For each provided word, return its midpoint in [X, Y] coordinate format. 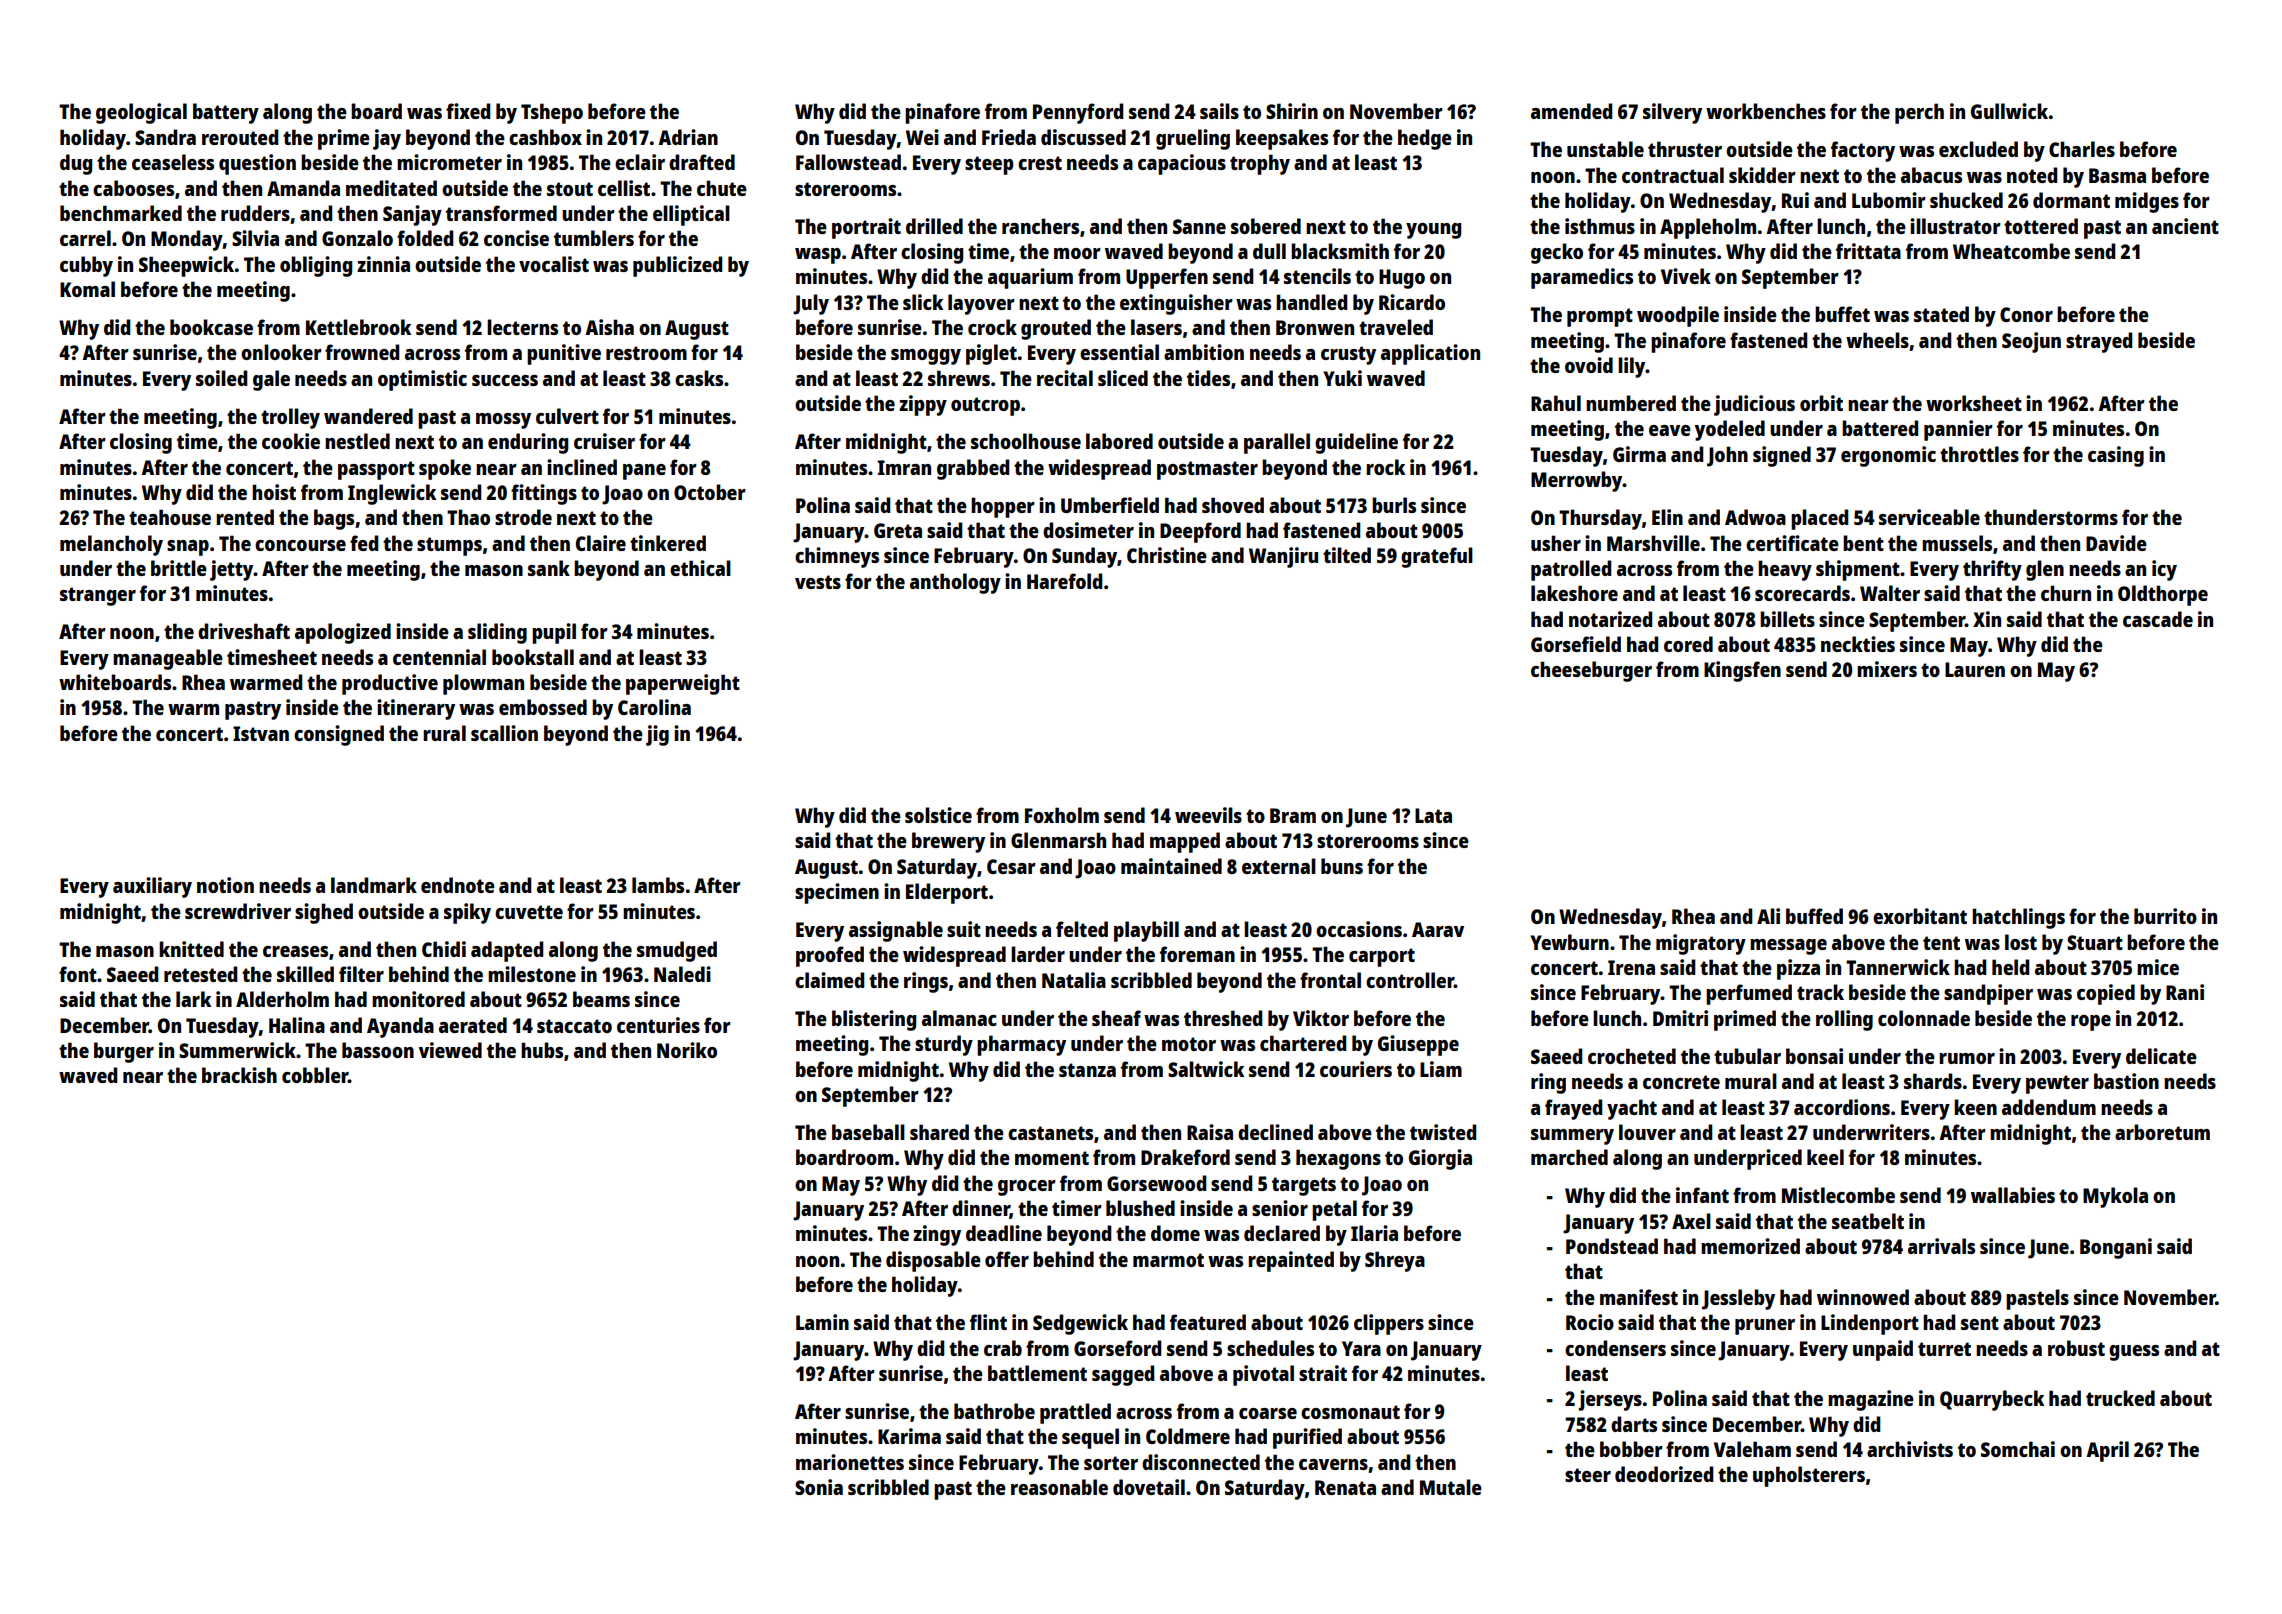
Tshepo [552, 113]
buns [1342, 866]
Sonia [819, 1487]
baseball [868, 1132]
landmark [374, 885]
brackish [239, 1075]
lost [2021, 942]
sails [1219, 111]
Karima [909, 1436]
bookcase [211, 327]
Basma [2117, 175]
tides [1208, 378]
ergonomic [1888, 456]
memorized [1750, 1246]
